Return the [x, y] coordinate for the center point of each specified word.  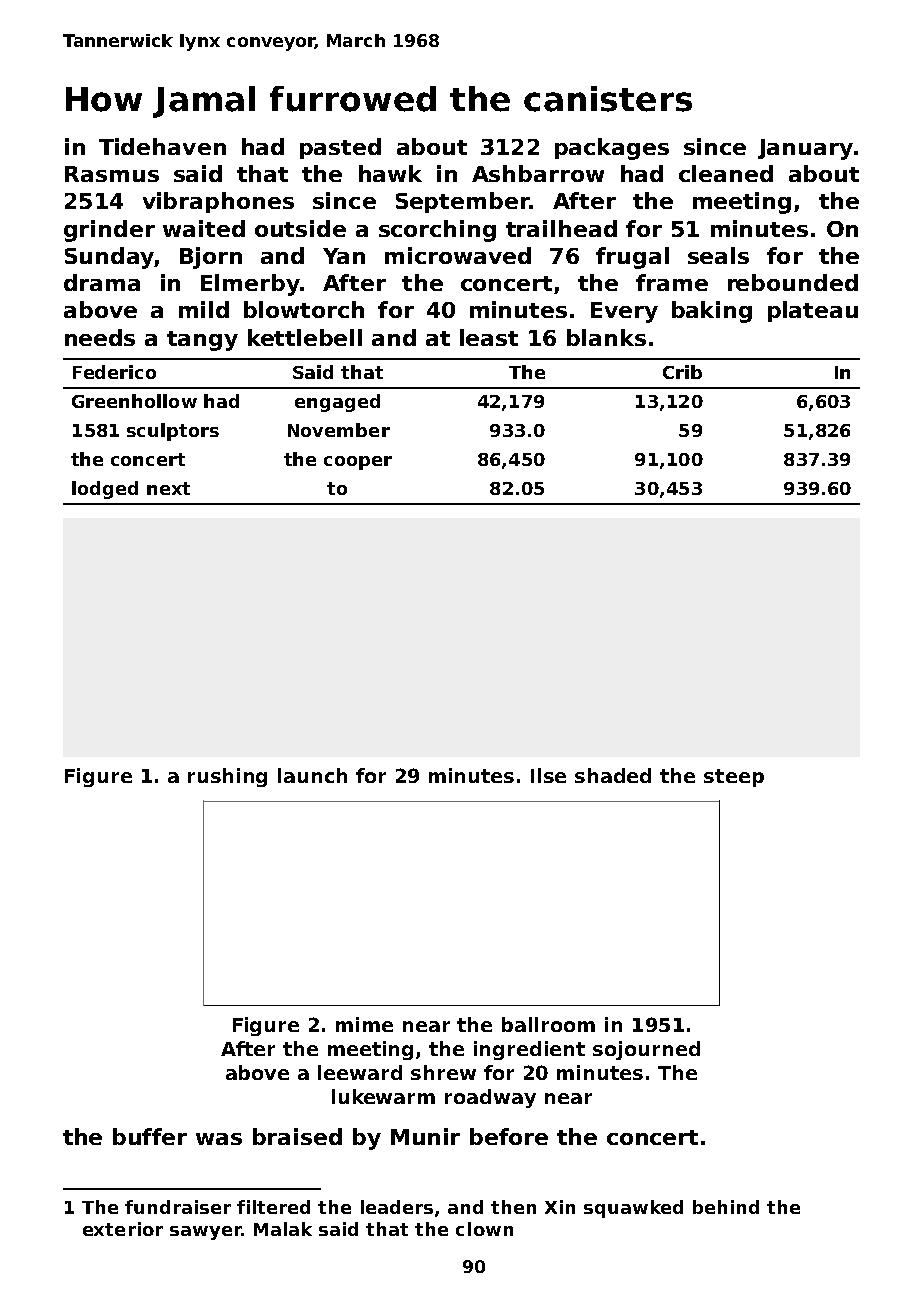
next [168, 488]
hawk [390, 173]
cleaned [726, 173]
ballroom [548, 1024]
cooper [358, 463]
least [489, 337]
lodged [105, 490]
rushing [227, 777]
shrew [443, 1072]
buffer [150, 1136]
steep [734, 778]
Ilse [548, 775]
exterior [123, 1229]
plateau [813, 311]
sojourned [646, 1050]
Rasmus [112, 174]
